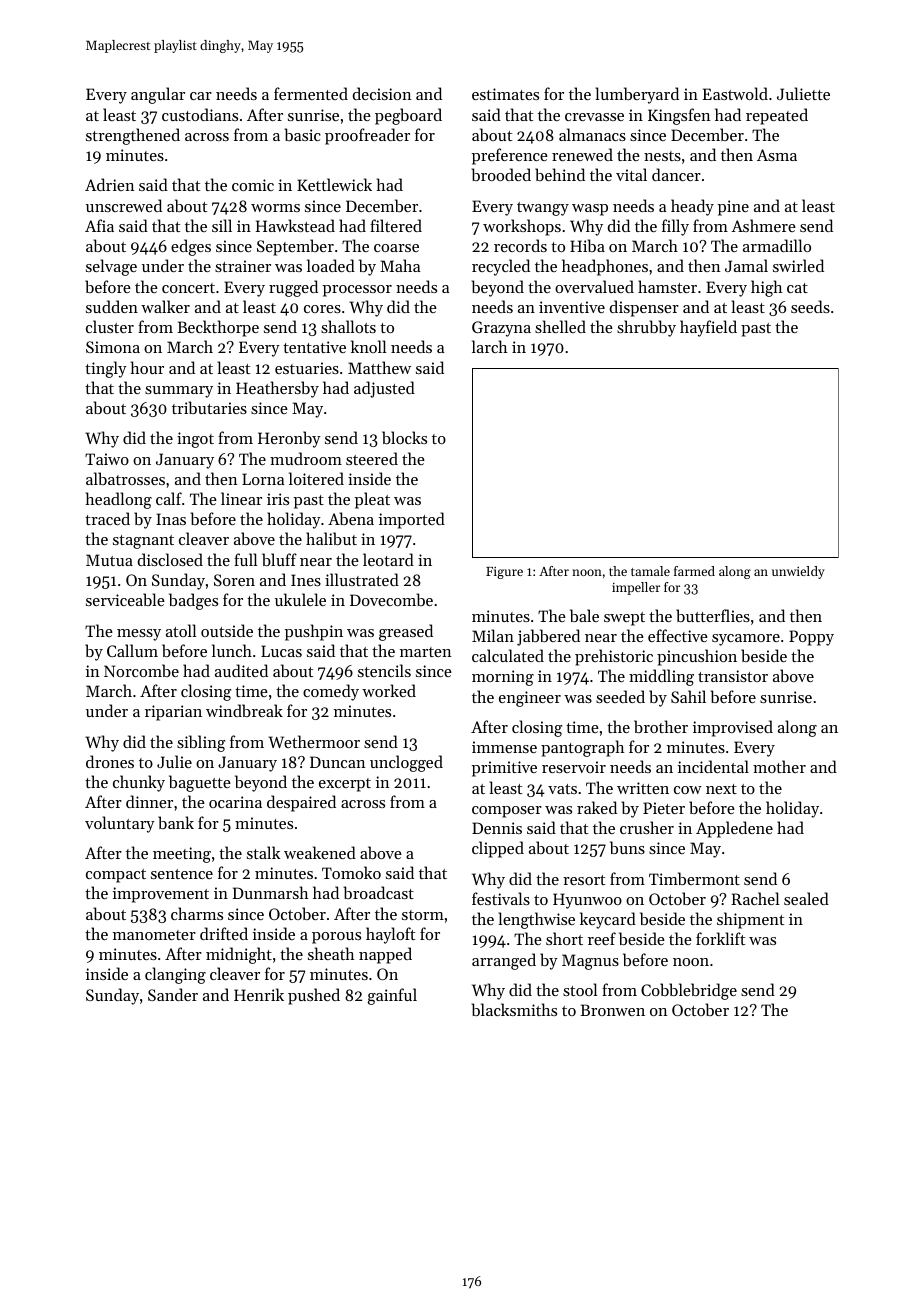 This image has height=1308, width=924. What do you see at coordinates (661, 726) in the image?
I see `brother` at bounding box center [661, 726].
